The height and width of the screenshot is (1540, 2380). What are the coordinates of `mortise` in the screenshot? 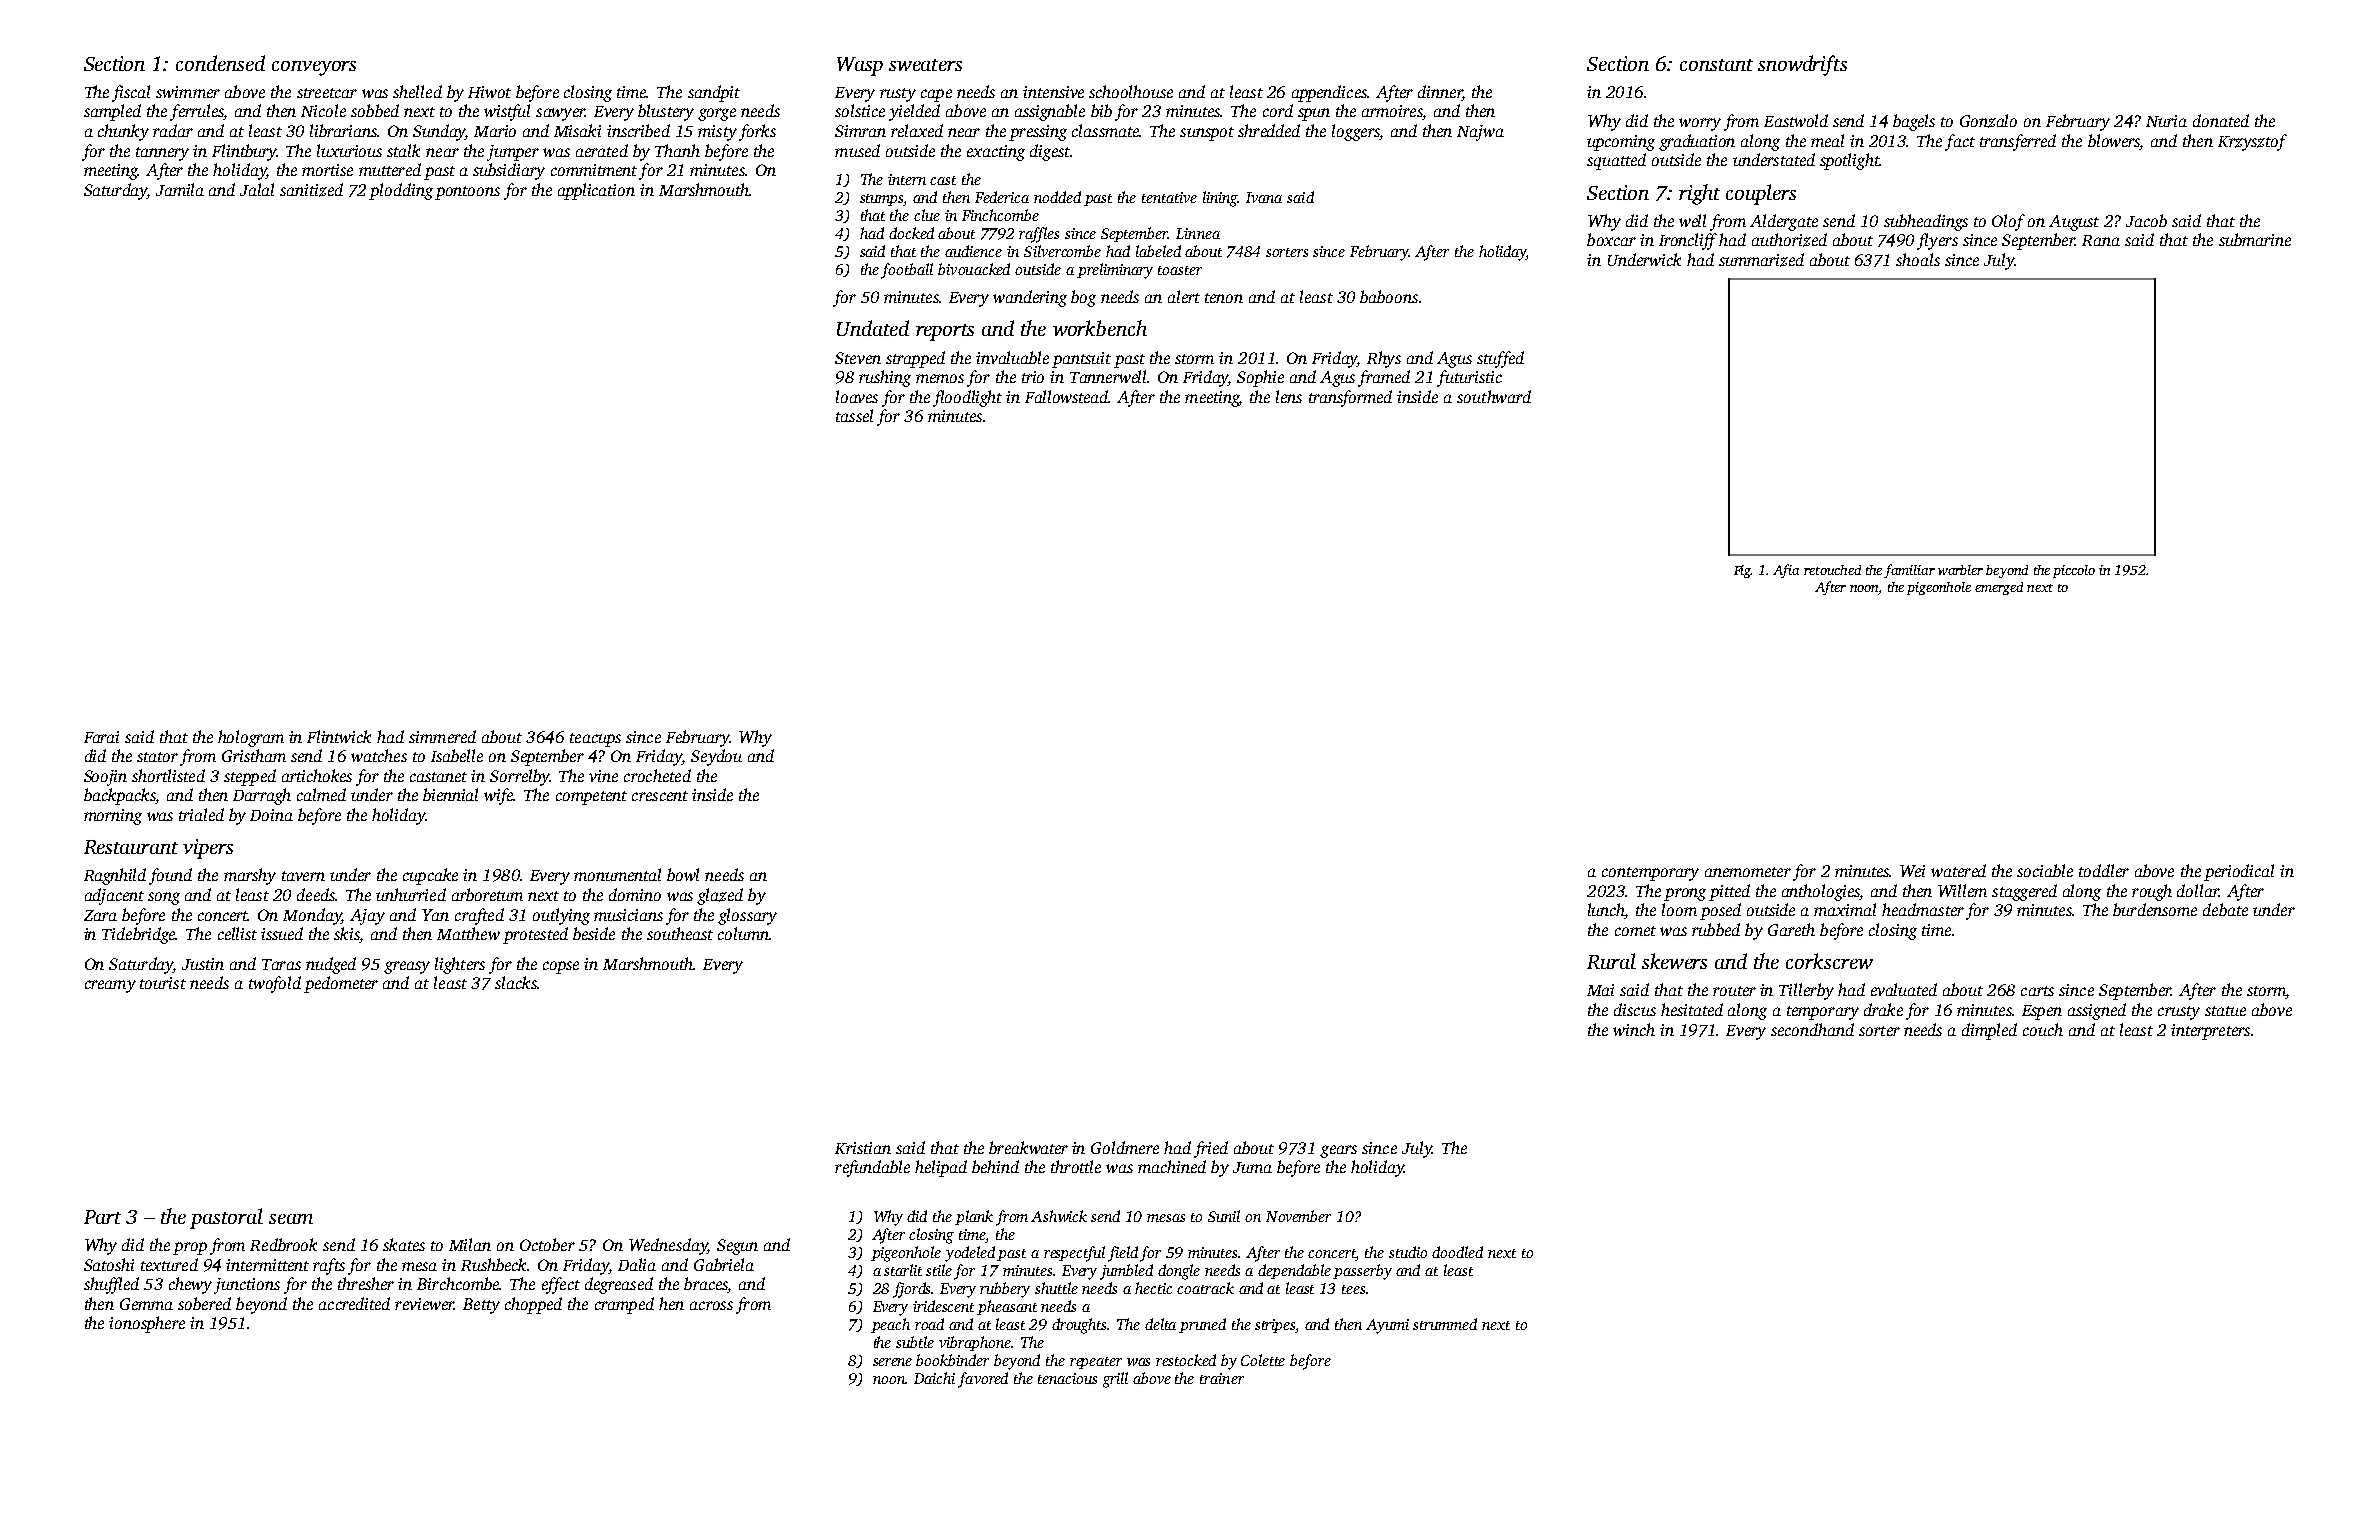 It's located at (327, 170).
